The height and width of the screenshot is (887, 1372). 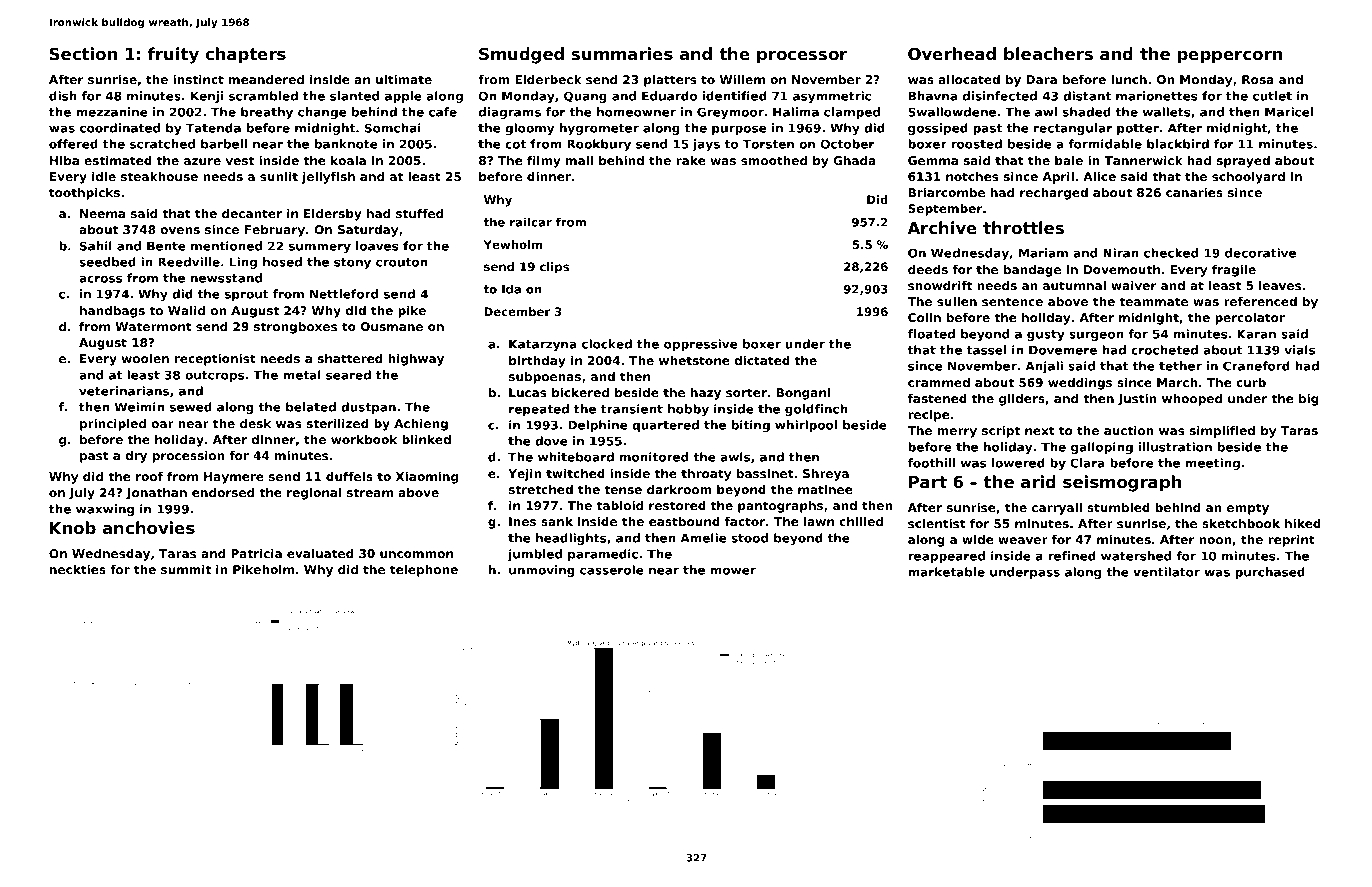 What do you see at coordinates (735, 96) in the screenshot?
I see `identified` at bounding box center [735, 96].
